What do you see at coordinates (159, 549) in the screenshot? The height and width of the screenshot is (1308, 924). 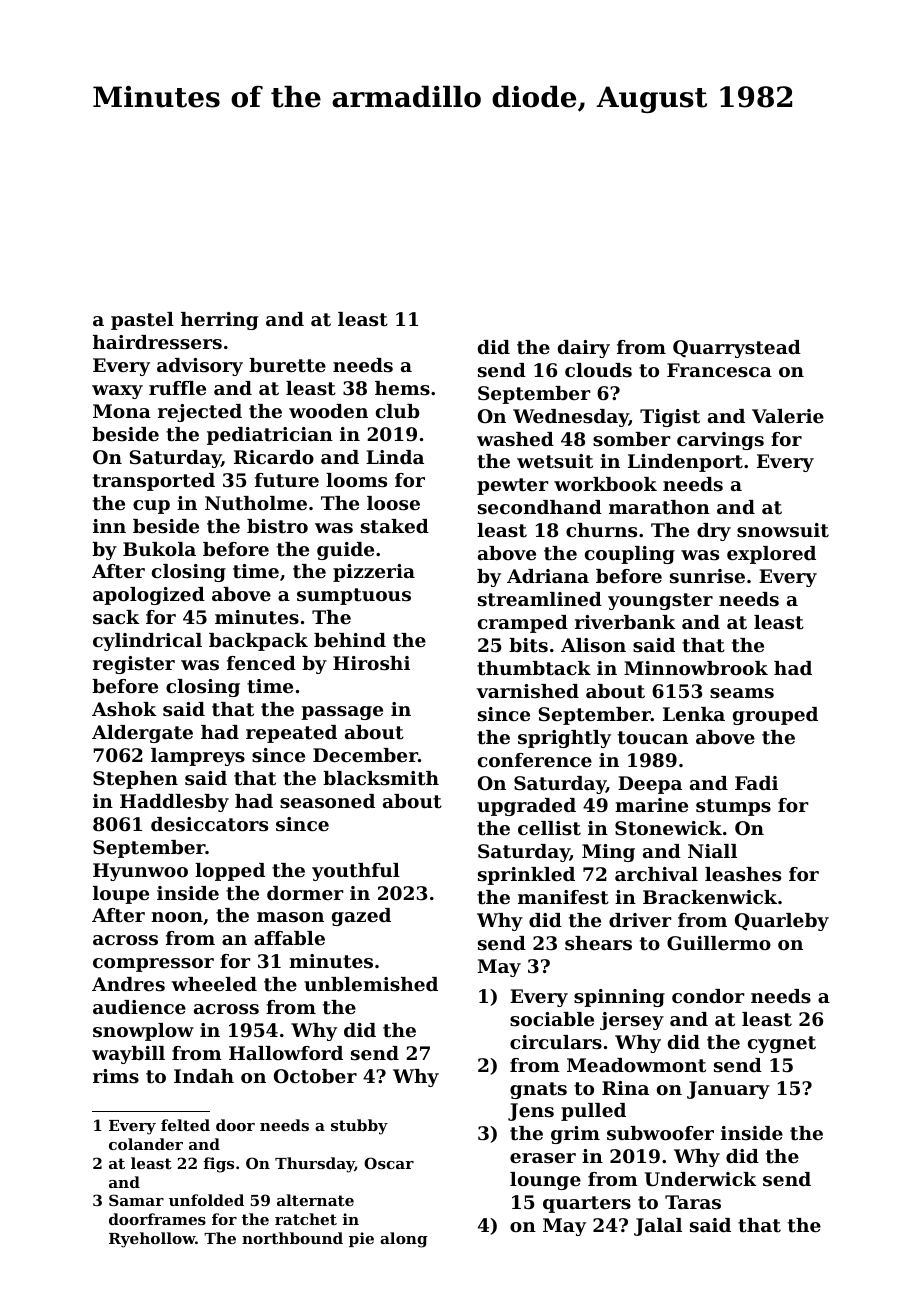 I see `Bukola` at bounding box center [159, 549].
